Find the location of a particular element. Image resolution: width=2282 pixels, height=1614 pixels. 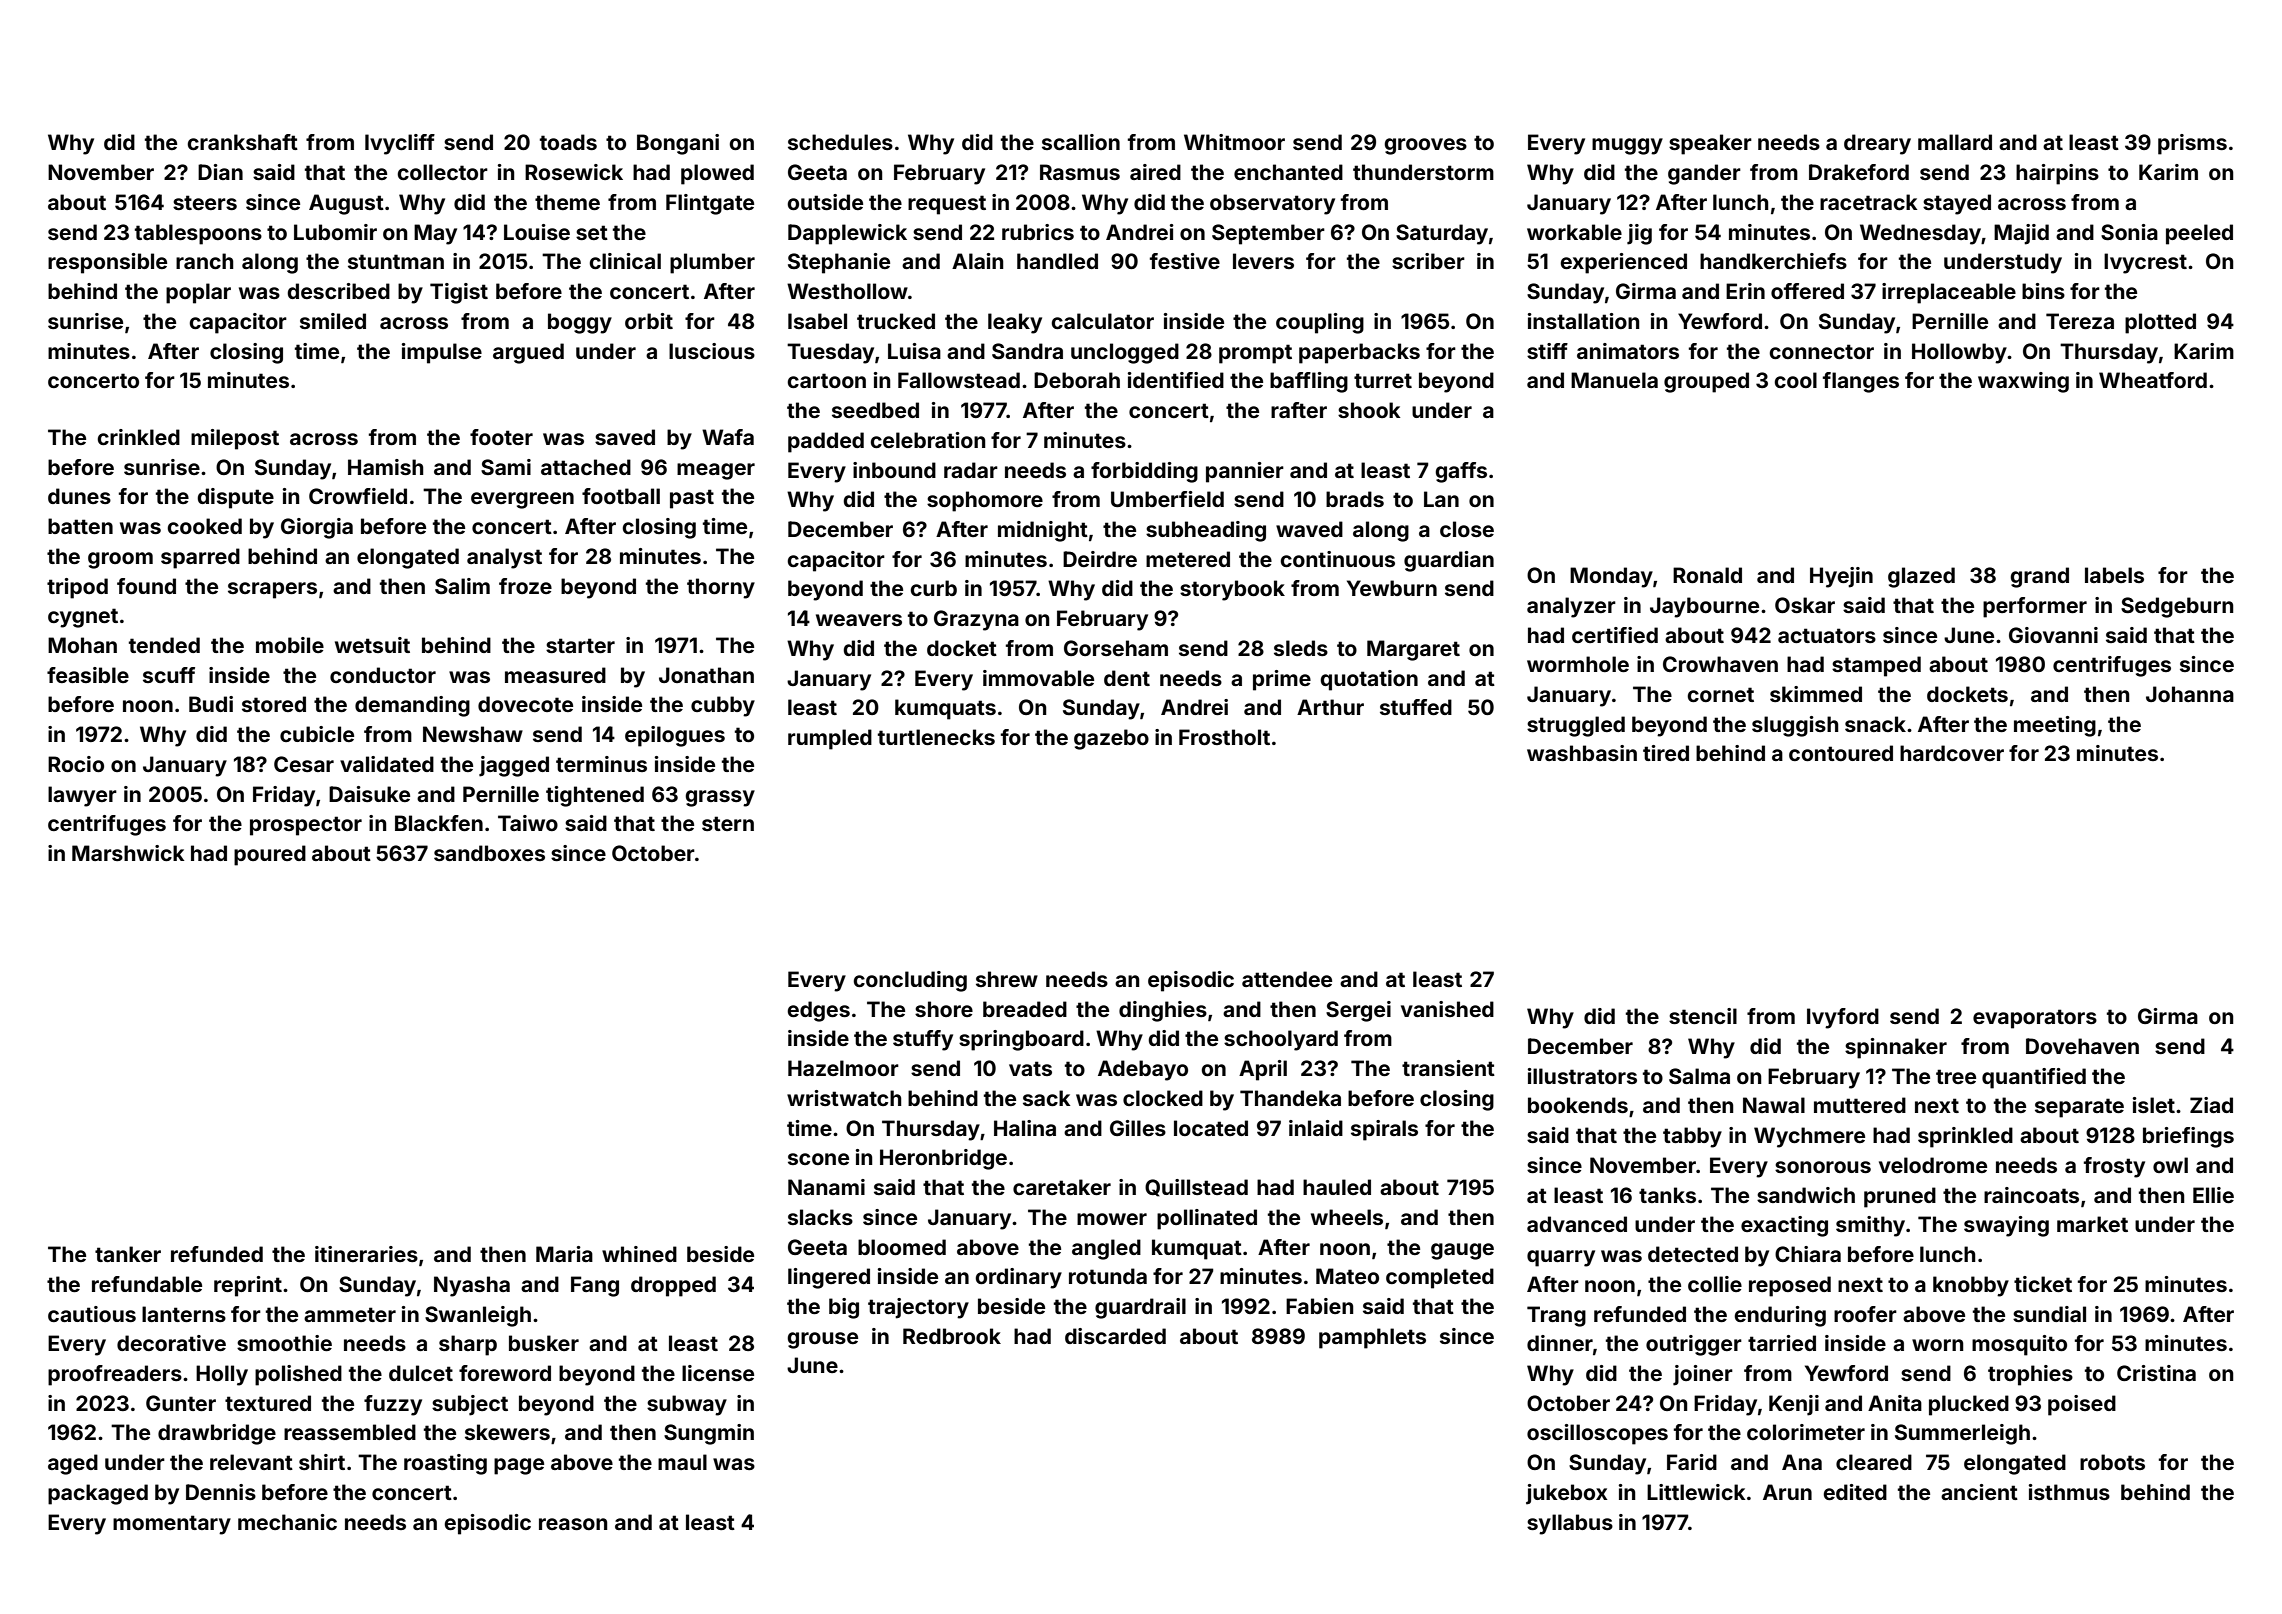

reassembled is located at coordinates (350, 1432).
